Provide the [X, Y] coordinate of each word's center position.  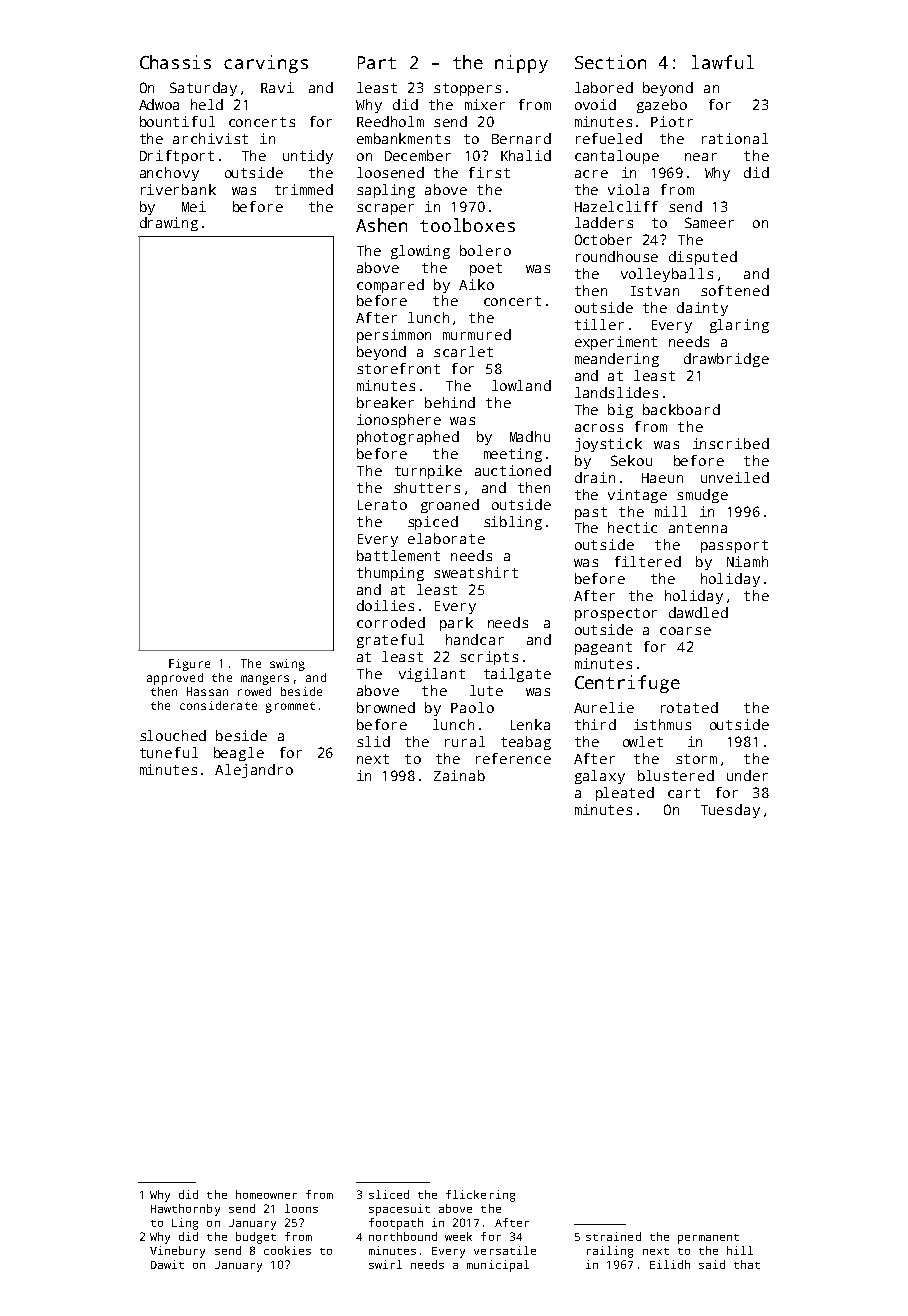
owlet [643, 741]
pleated [625, 794]
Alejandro [254, 771]
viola [628, 189]
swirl [385, 1264]
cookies [287, 1250]
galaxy [600, 777]
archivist [210, 138]
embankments [403, 138]
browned [386, 707]
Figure [189, 665]
